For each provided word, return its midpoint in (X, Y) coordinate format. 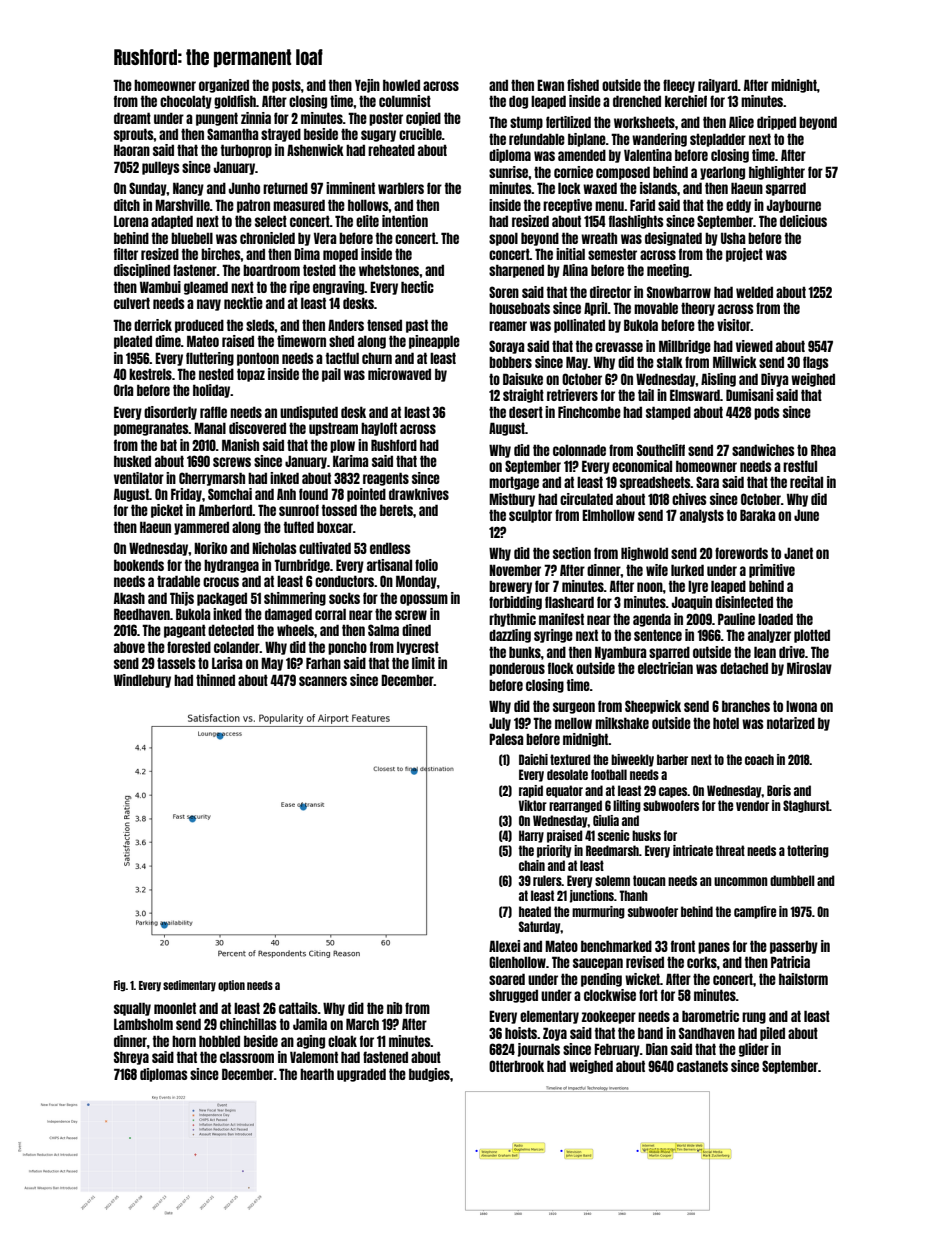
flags (816, 363)
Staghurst (806, 806)
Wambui (160, 287)
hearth (317, 1074)
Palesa (506, 739)
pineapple (434, 342)
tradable (178, 581)
